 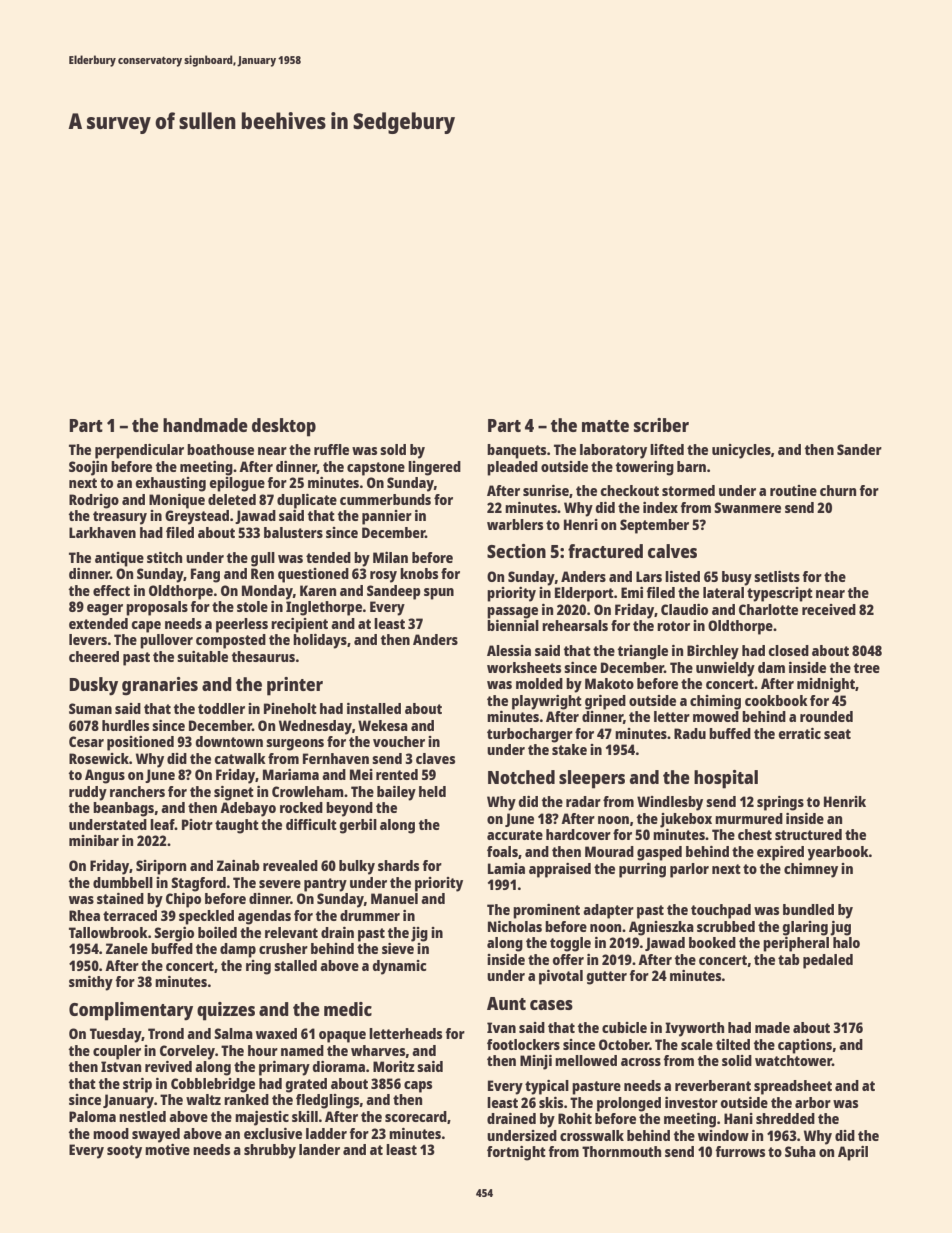 What do you see at coordinates (690, 733) in the document?
I see `Radu` at bounding box center [690, 733].
